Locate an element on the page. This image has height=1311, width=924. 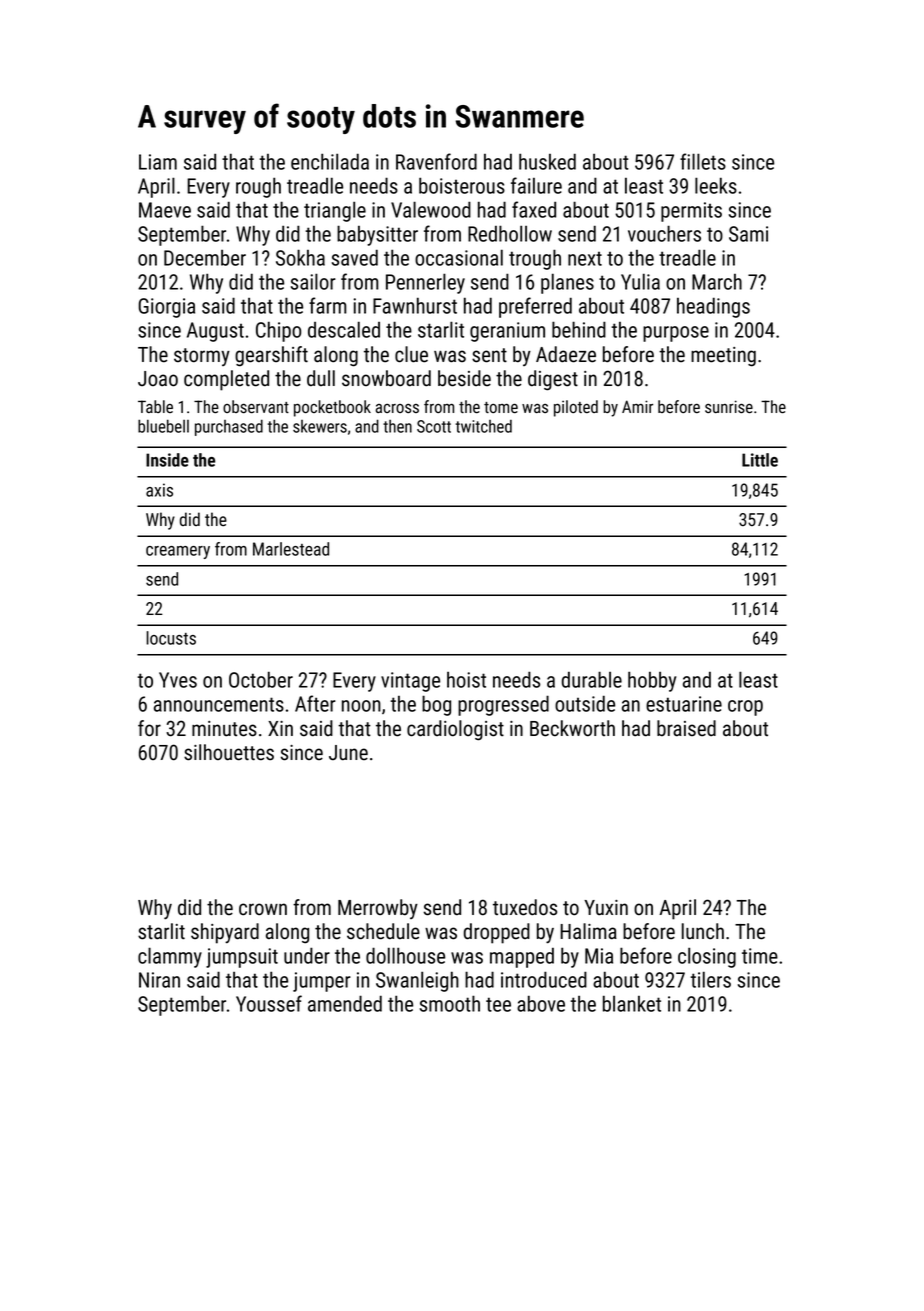
triangle is located at coordinates (335, 211).
